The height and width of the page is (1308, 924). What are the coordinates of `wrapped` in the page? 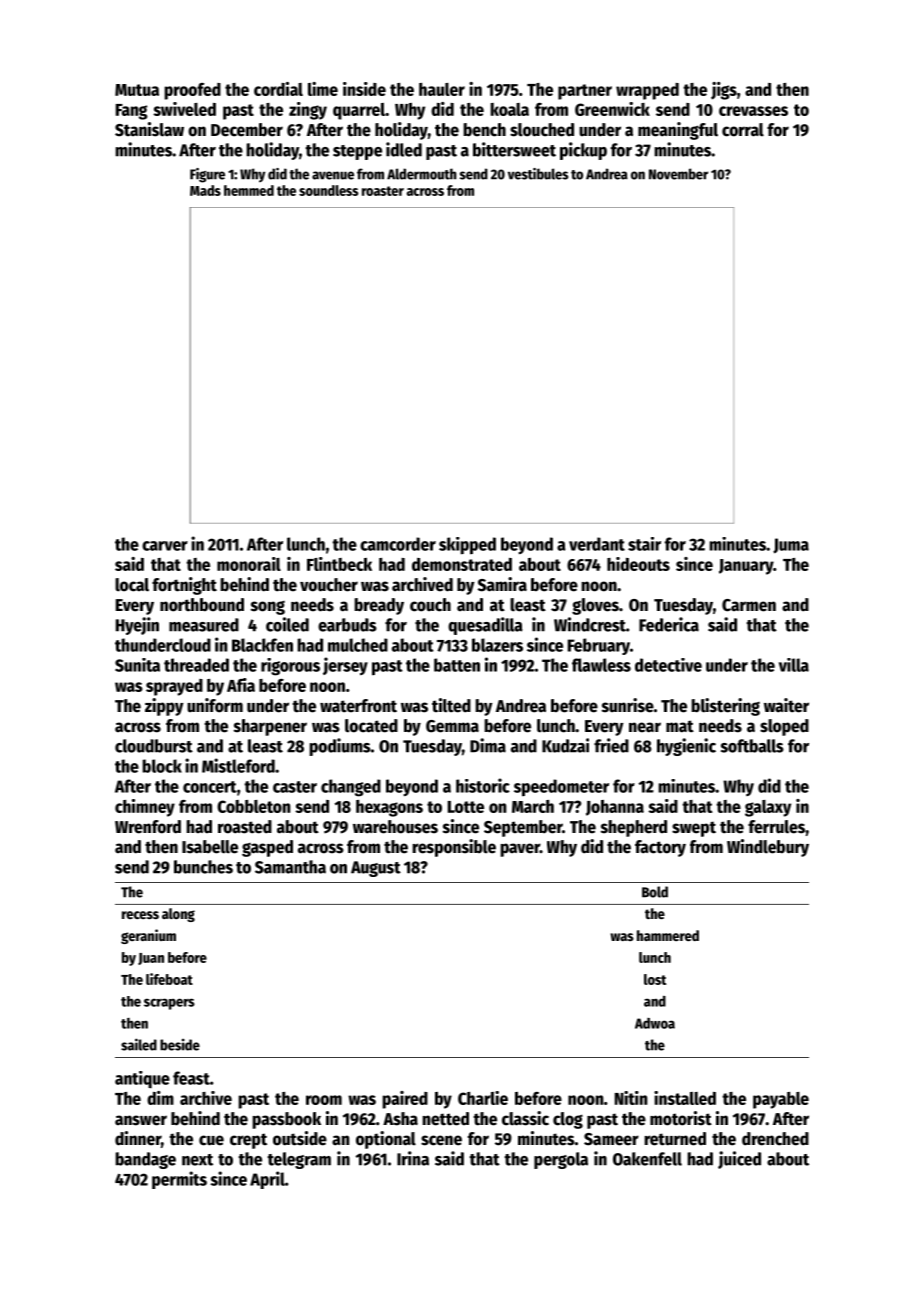 It's located at (647, 91).
